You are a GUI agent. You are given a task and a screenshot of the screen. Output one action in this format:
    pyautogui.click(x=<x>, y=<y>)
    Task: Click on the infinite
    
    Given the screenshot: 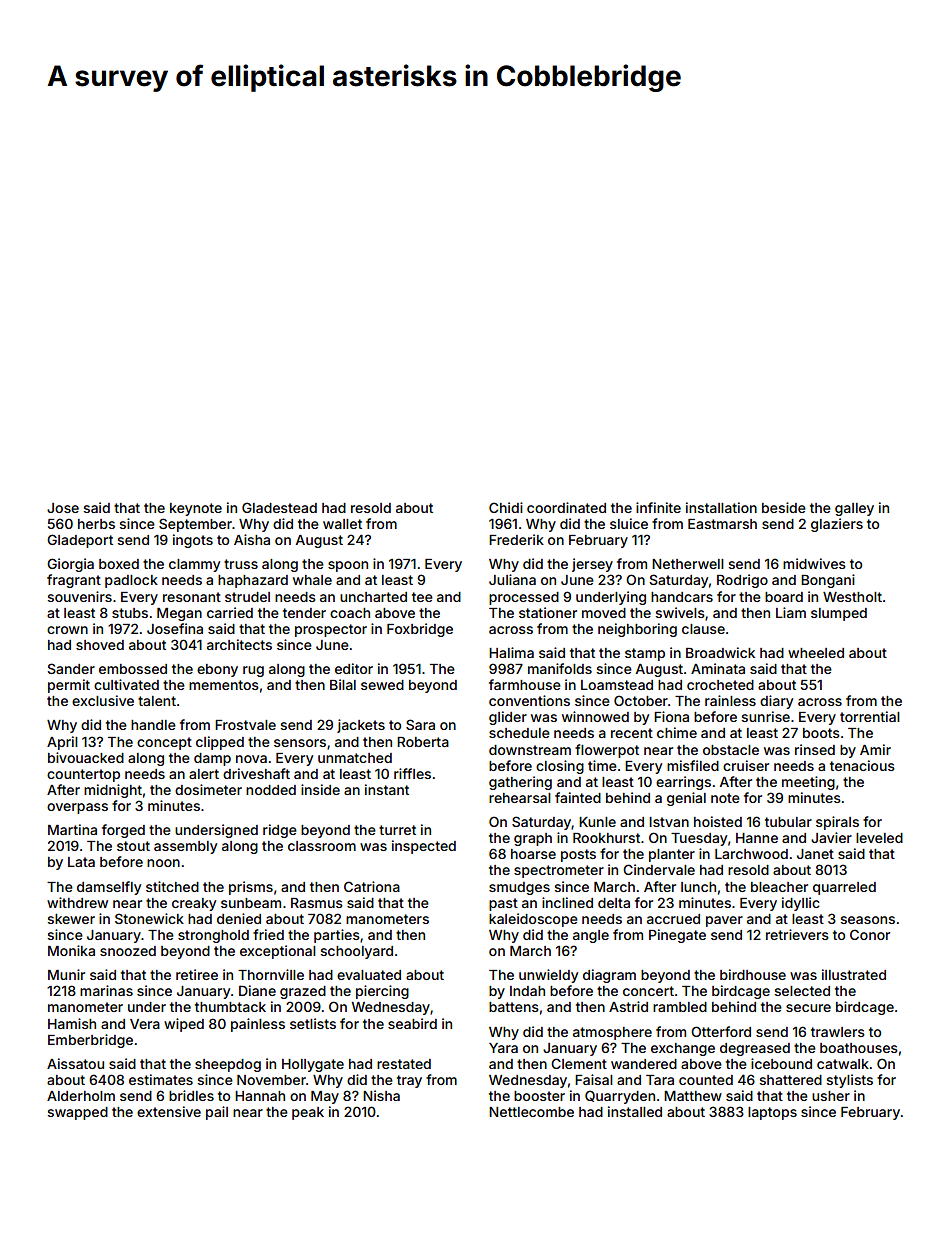 What is the action you would take?
    pyautogui.click(x=658, y=507)
